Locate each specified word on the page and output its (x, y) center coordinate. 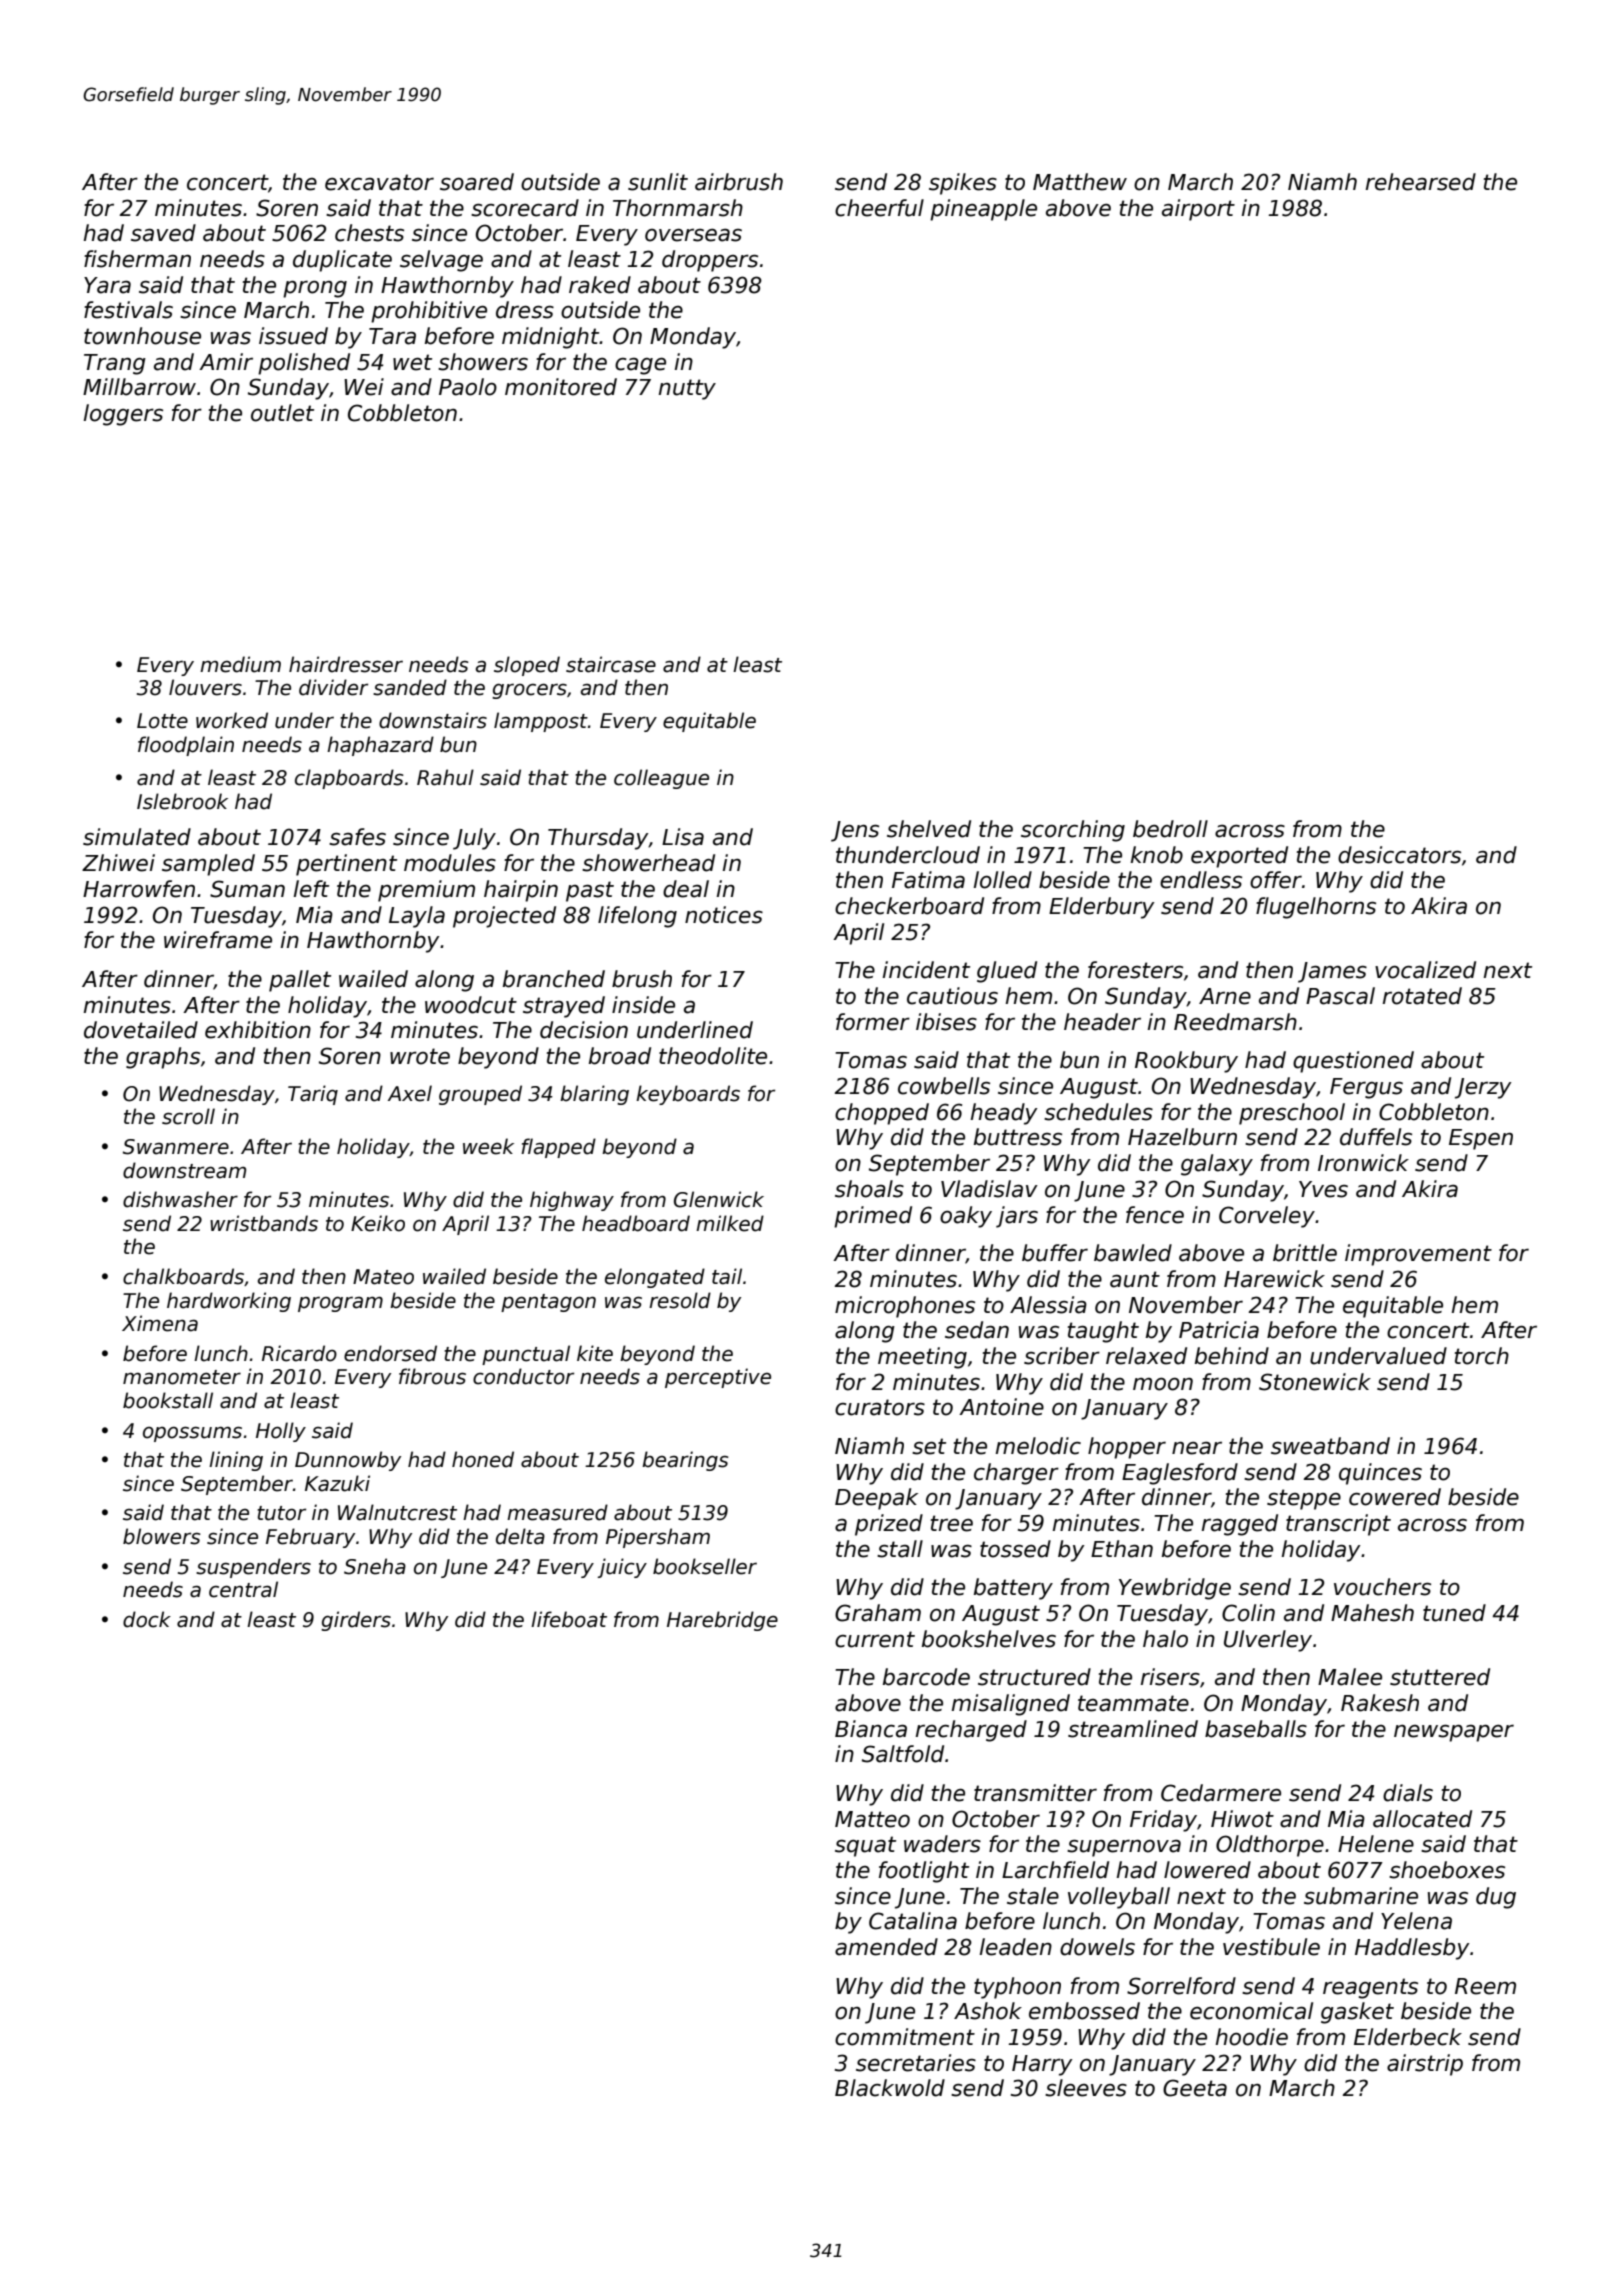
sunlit (658, 182)
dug (1496, 1898)
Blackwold (890, 2088)
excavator (379, 182)
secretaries (916, 2063)
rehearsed (1421, 182)
